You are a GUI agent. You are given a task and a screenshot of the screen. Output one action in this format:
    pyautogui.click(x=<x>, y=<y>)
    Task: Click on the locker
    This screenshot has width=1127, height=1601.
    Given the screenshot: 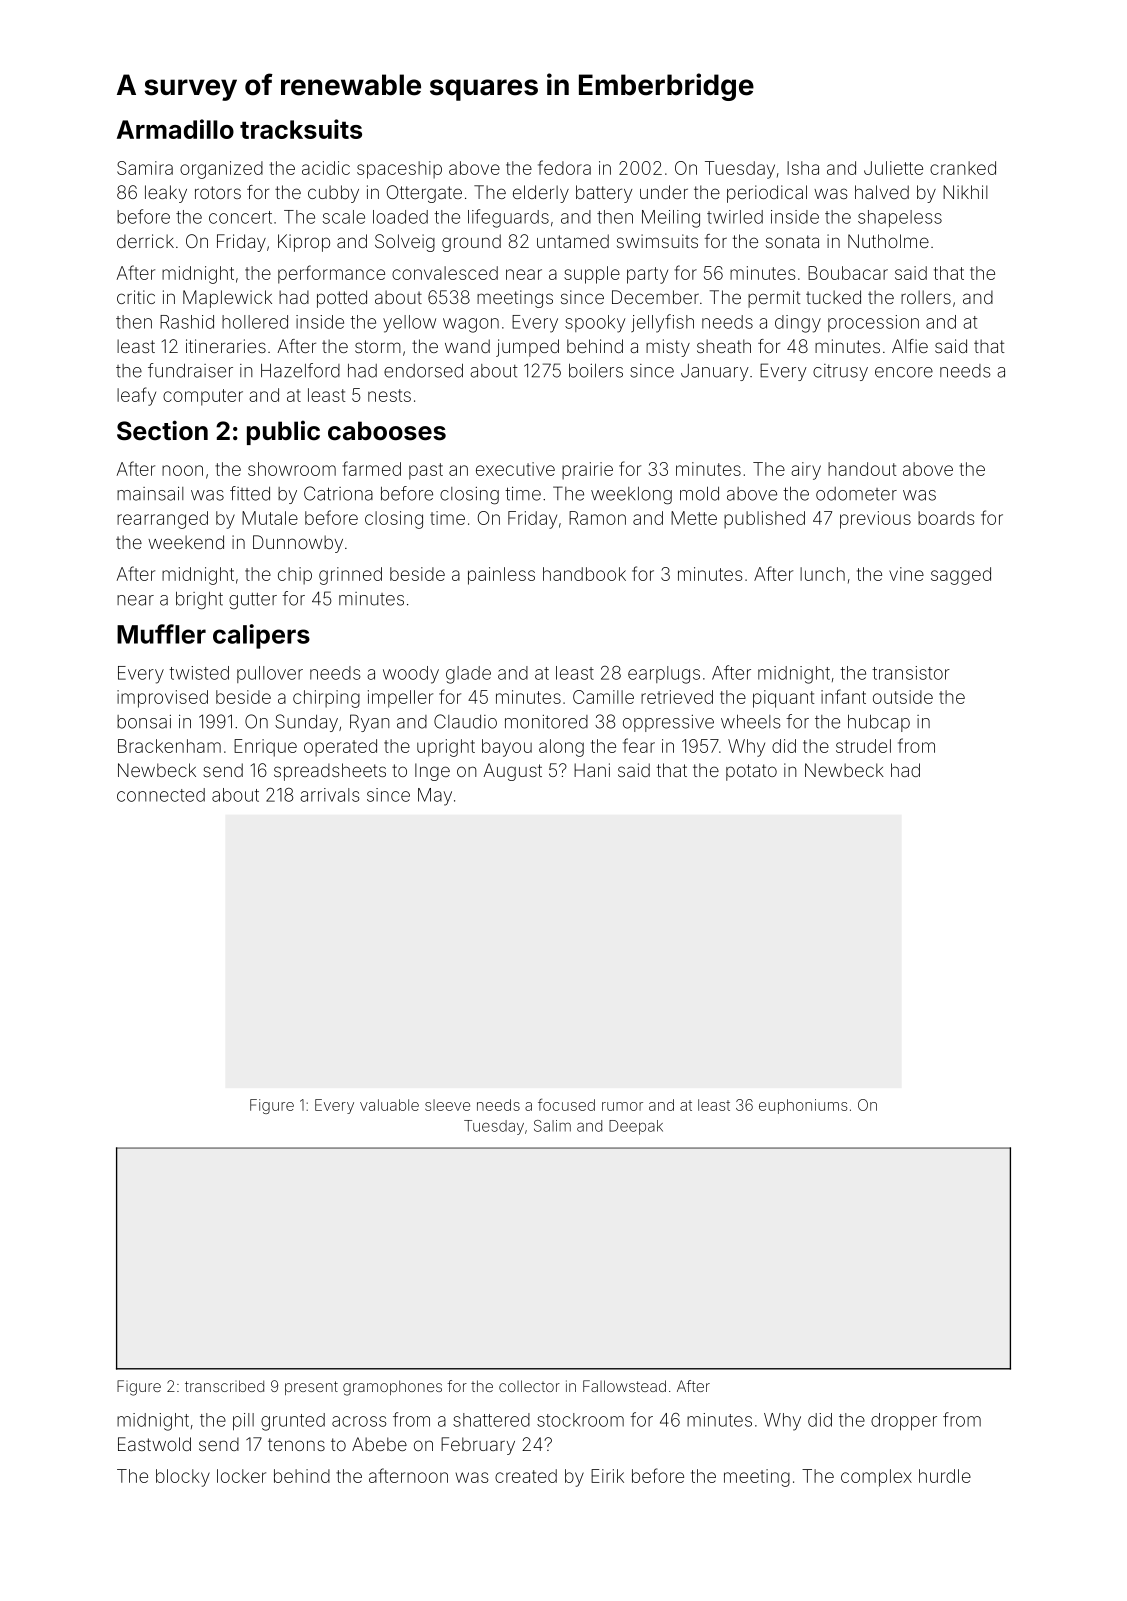 What is the action you would take?
    pyautogui.click(x=241, y=1476)
